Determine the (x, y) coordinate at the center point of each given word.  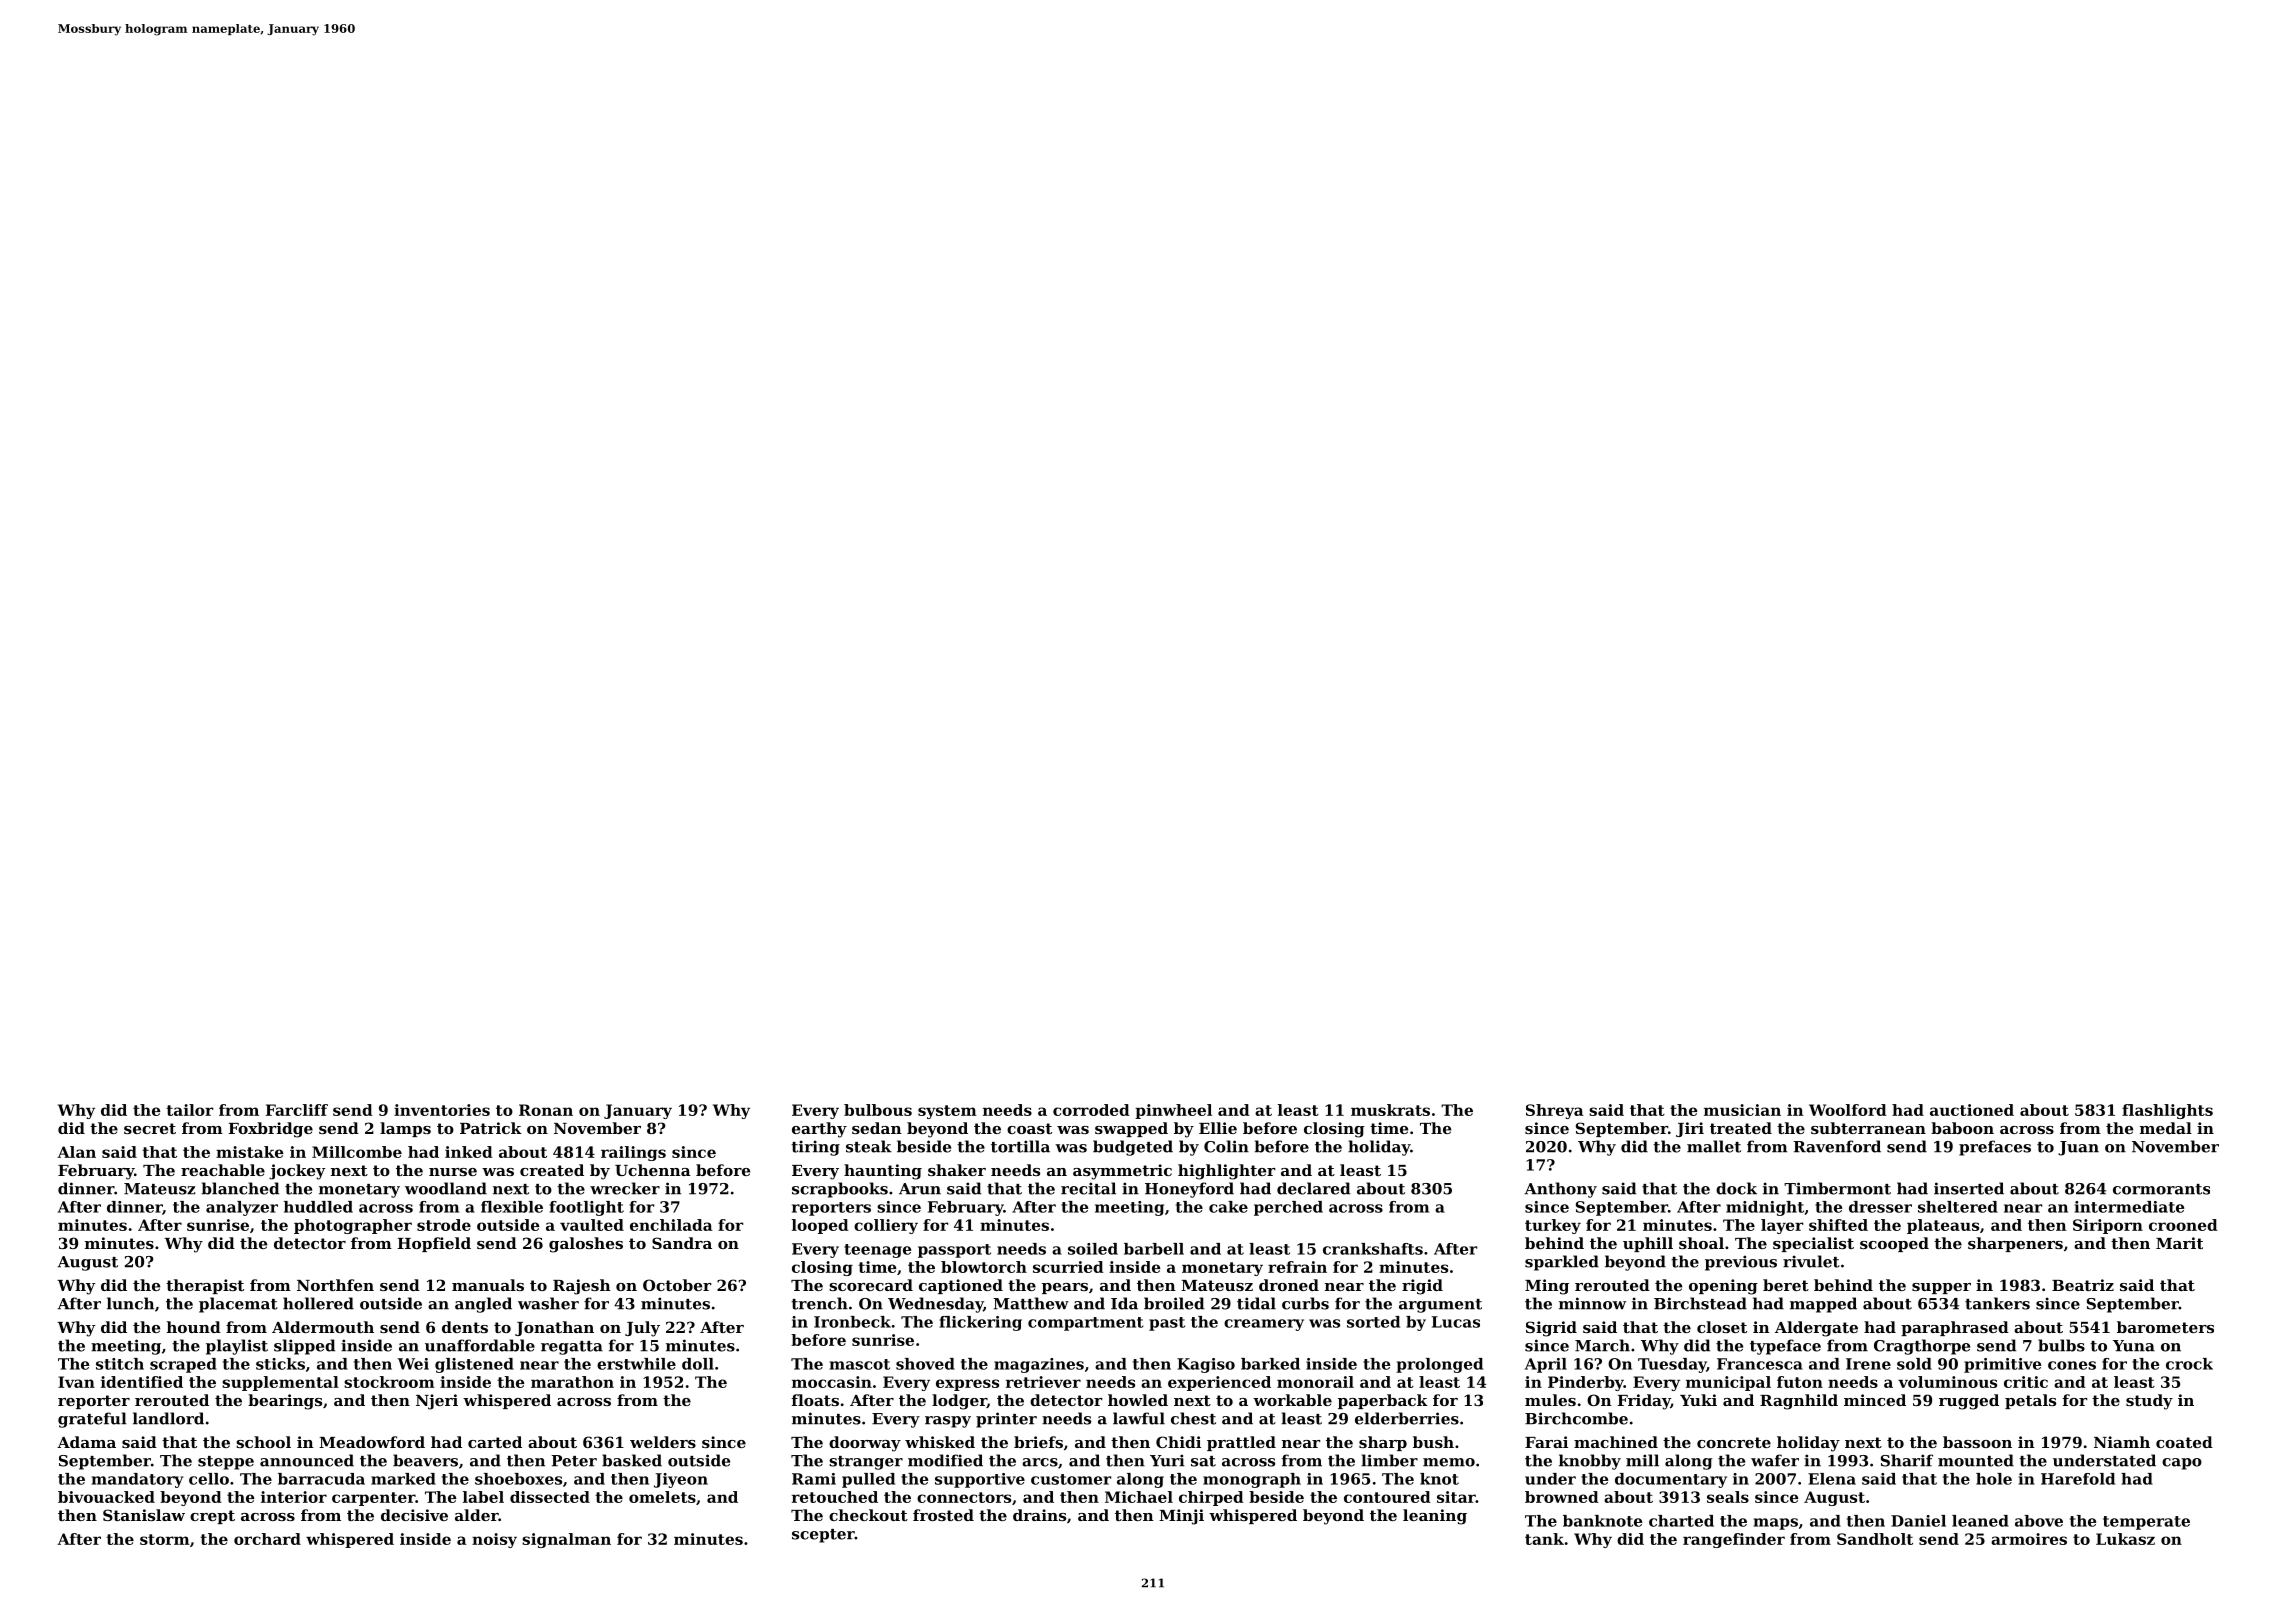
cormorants (2161, 1189)
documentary (1671, 1480)
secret (150, 1128)
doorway (865, 1444)
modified (945, 1460)
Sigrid (1551, 1329)
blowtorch (984, 1267)
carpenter (373, 1499)
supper (1941, 1288)
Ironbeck (852, 1322)
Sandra (682, 1243)
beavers (425, 1460)
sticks (280, 1364)
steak (868, 1146)
